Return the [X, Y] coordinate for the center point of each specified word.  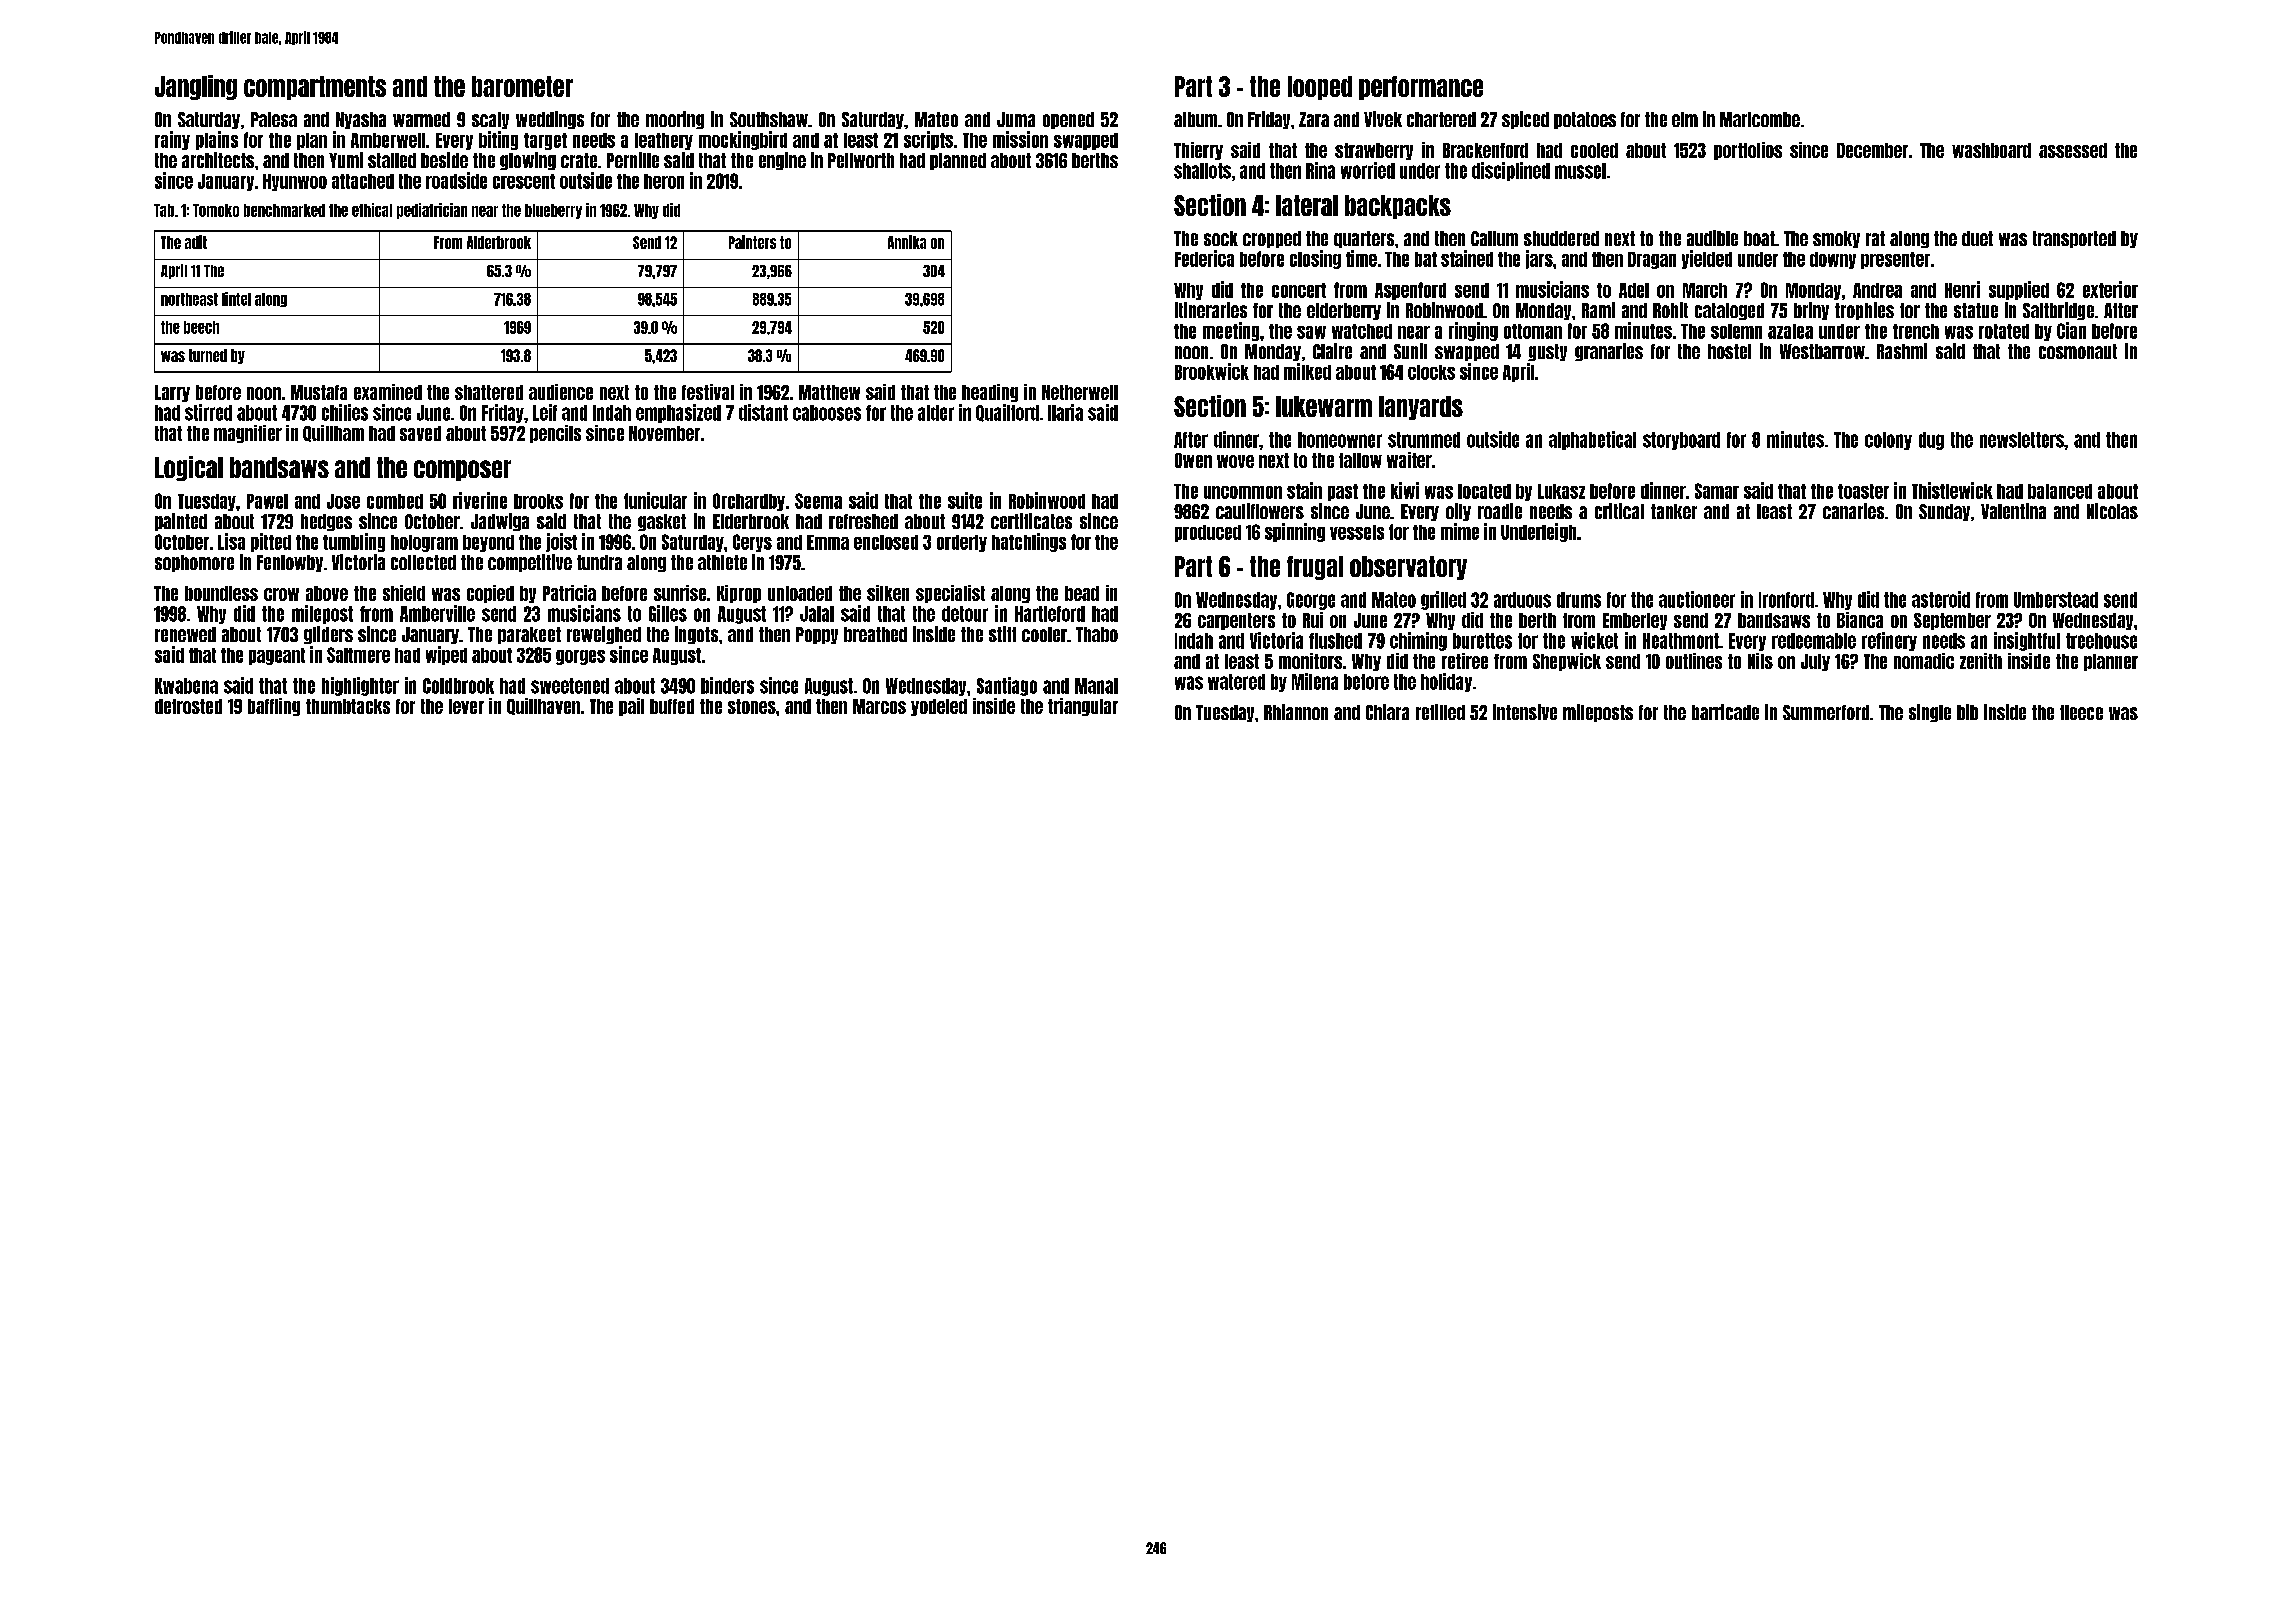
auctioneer [1697, 599]
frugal [1315, 568]
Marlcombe [1760, 119]
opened [1068, 120]
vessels [1357, 532]
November [664, 433]
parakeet [529, 635]
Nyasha [361, 120]
